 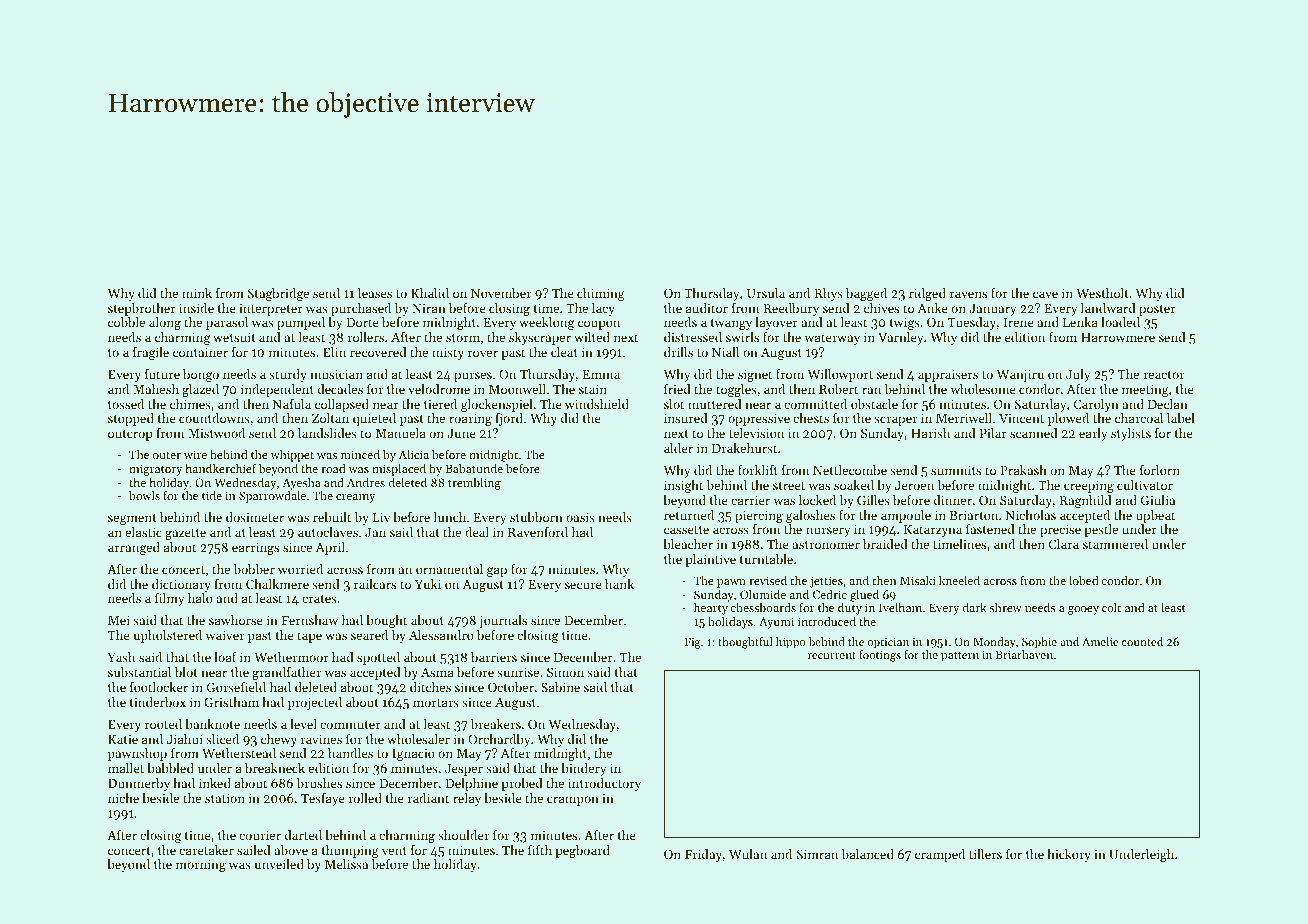 What do you see at coordinates (278, 294) in the screenshot?
I see `Stagbridge` at bounding box center [278, 294].
